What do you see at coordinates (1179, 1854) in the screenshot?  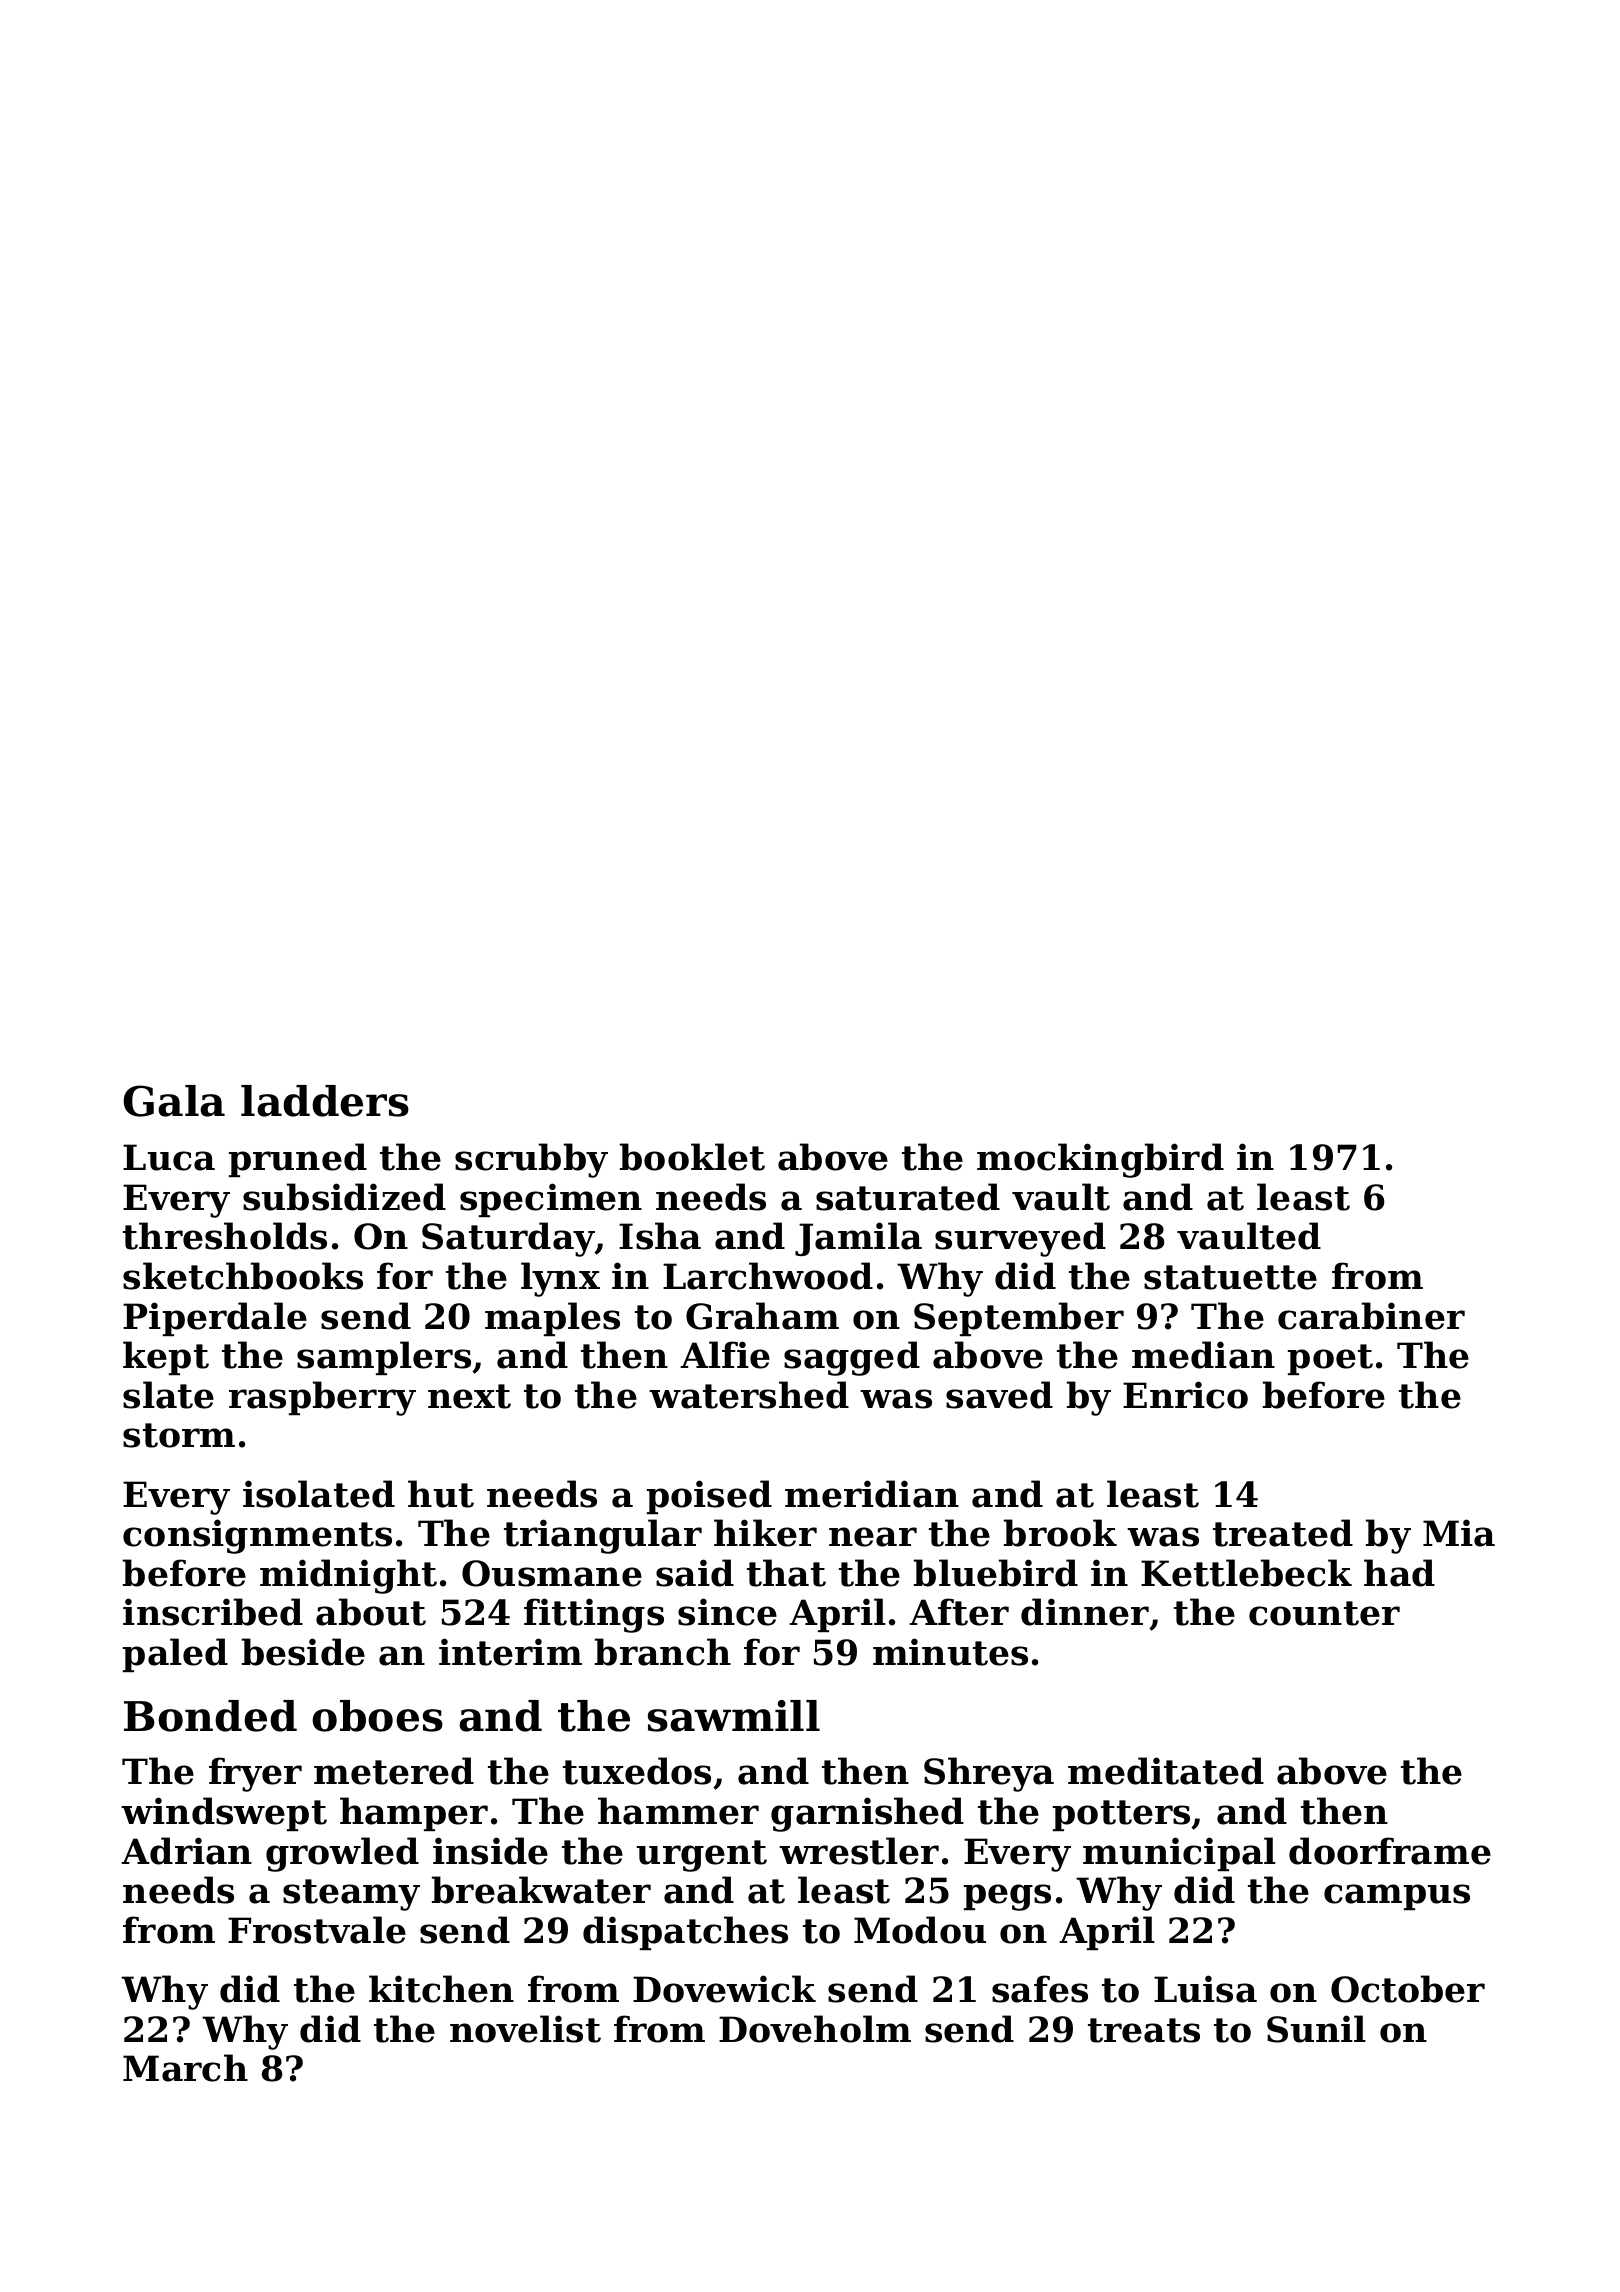 I see `municipal` at bounding box center [1179, 1854].
